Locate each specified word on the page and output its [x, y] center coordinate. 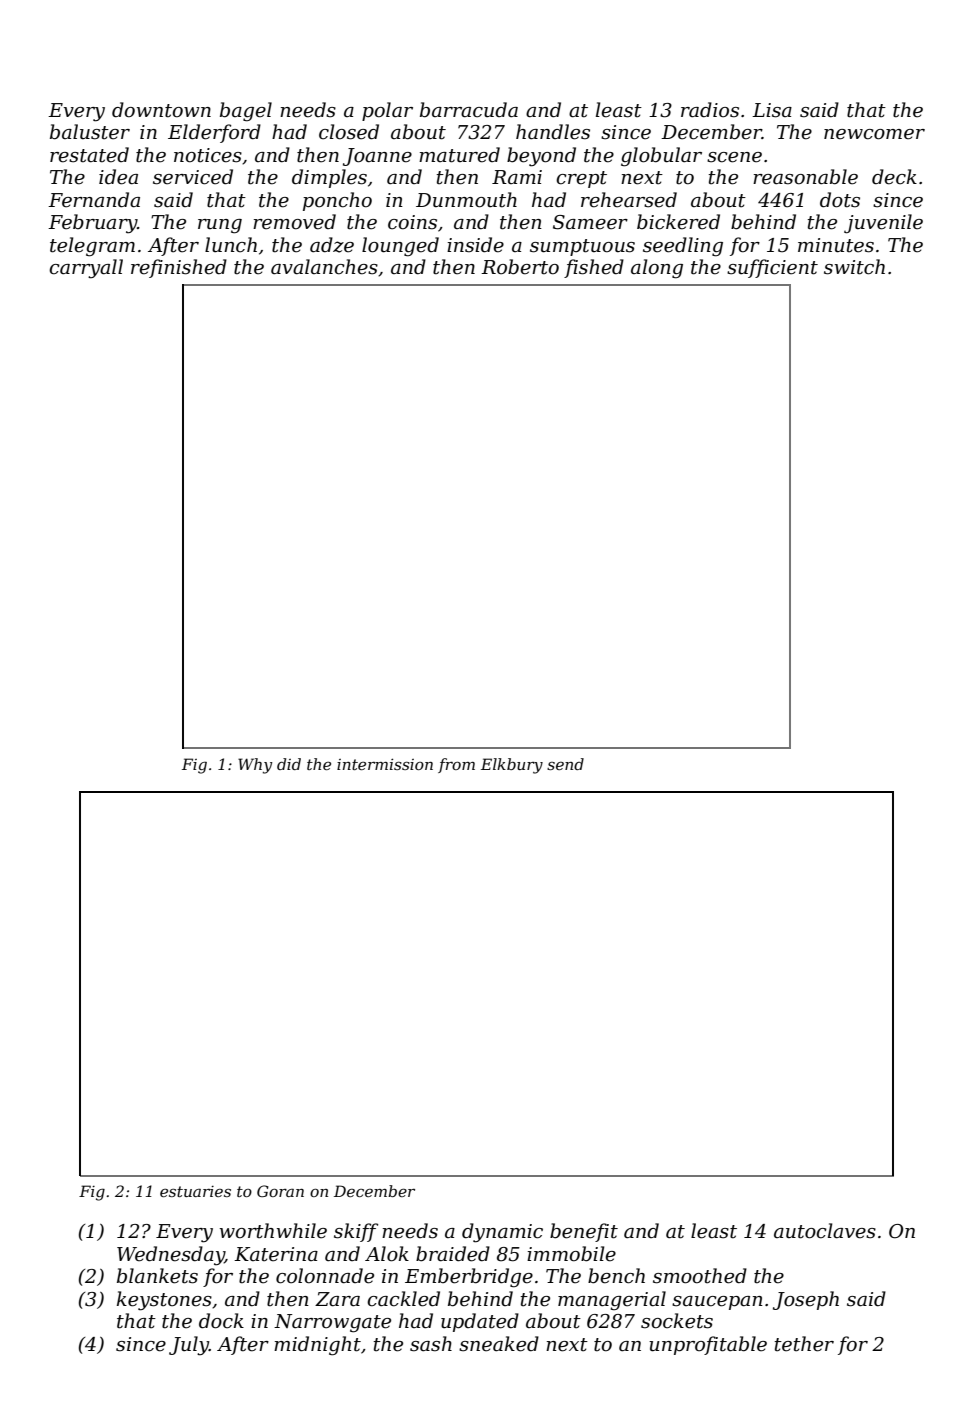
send [565, 764]
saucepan [717, 1303]
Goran [280, 1191]
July [189, 1346]
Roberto [520, 267]
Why [255, 766]
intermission [385, 764]
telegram [92, 247]
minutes [836, 245]
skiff [356, 1232]
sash [431, 1344]
